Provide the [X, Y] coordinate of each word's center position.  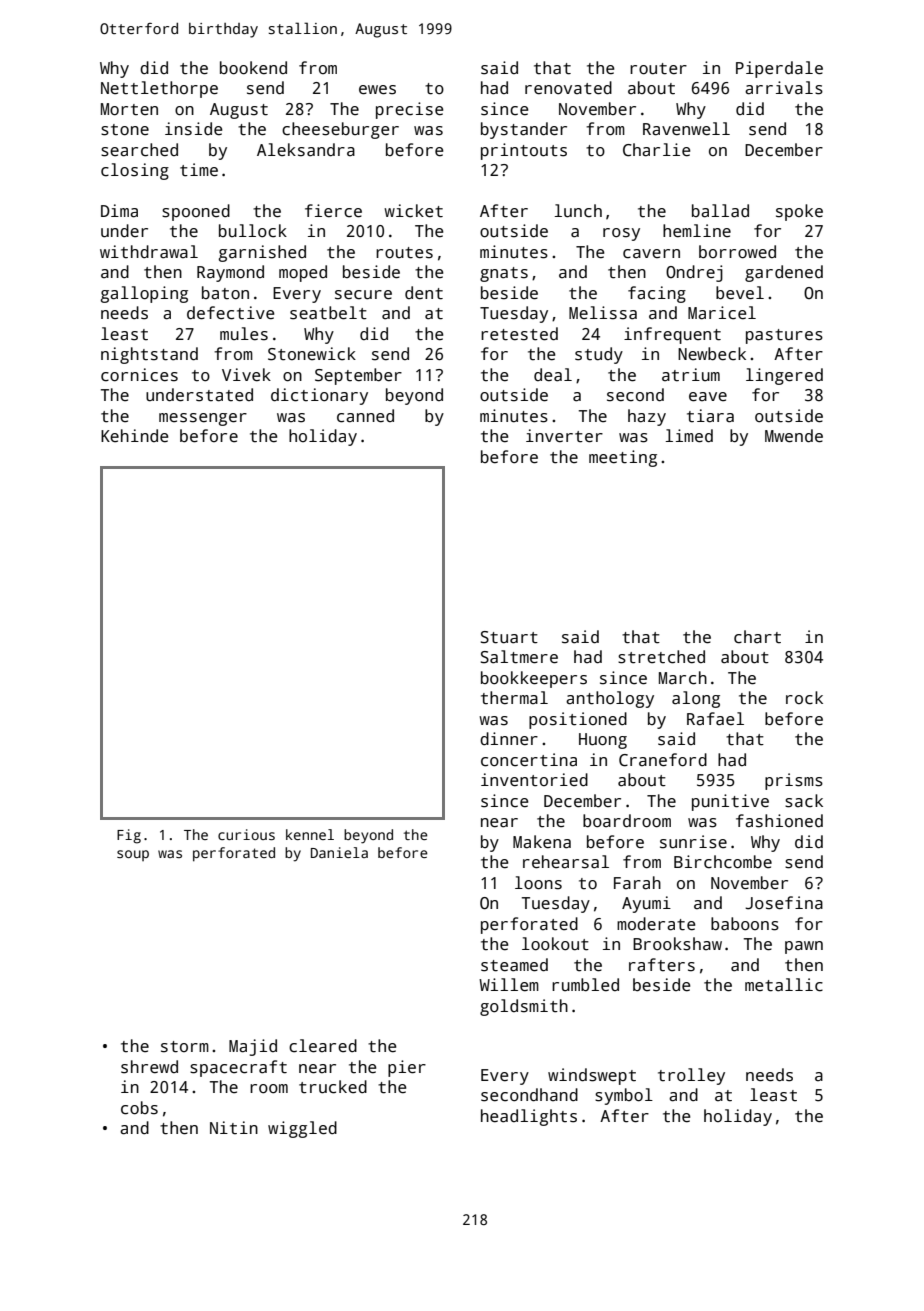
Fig [129, 836]
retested [519, 334]
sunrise [693, 842]
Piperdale [779, 69]
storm [185, 1047]
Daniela [339, 852]
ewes [377, 90]
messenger [203, 419]
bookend [253, 68]
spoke [799, 212]
